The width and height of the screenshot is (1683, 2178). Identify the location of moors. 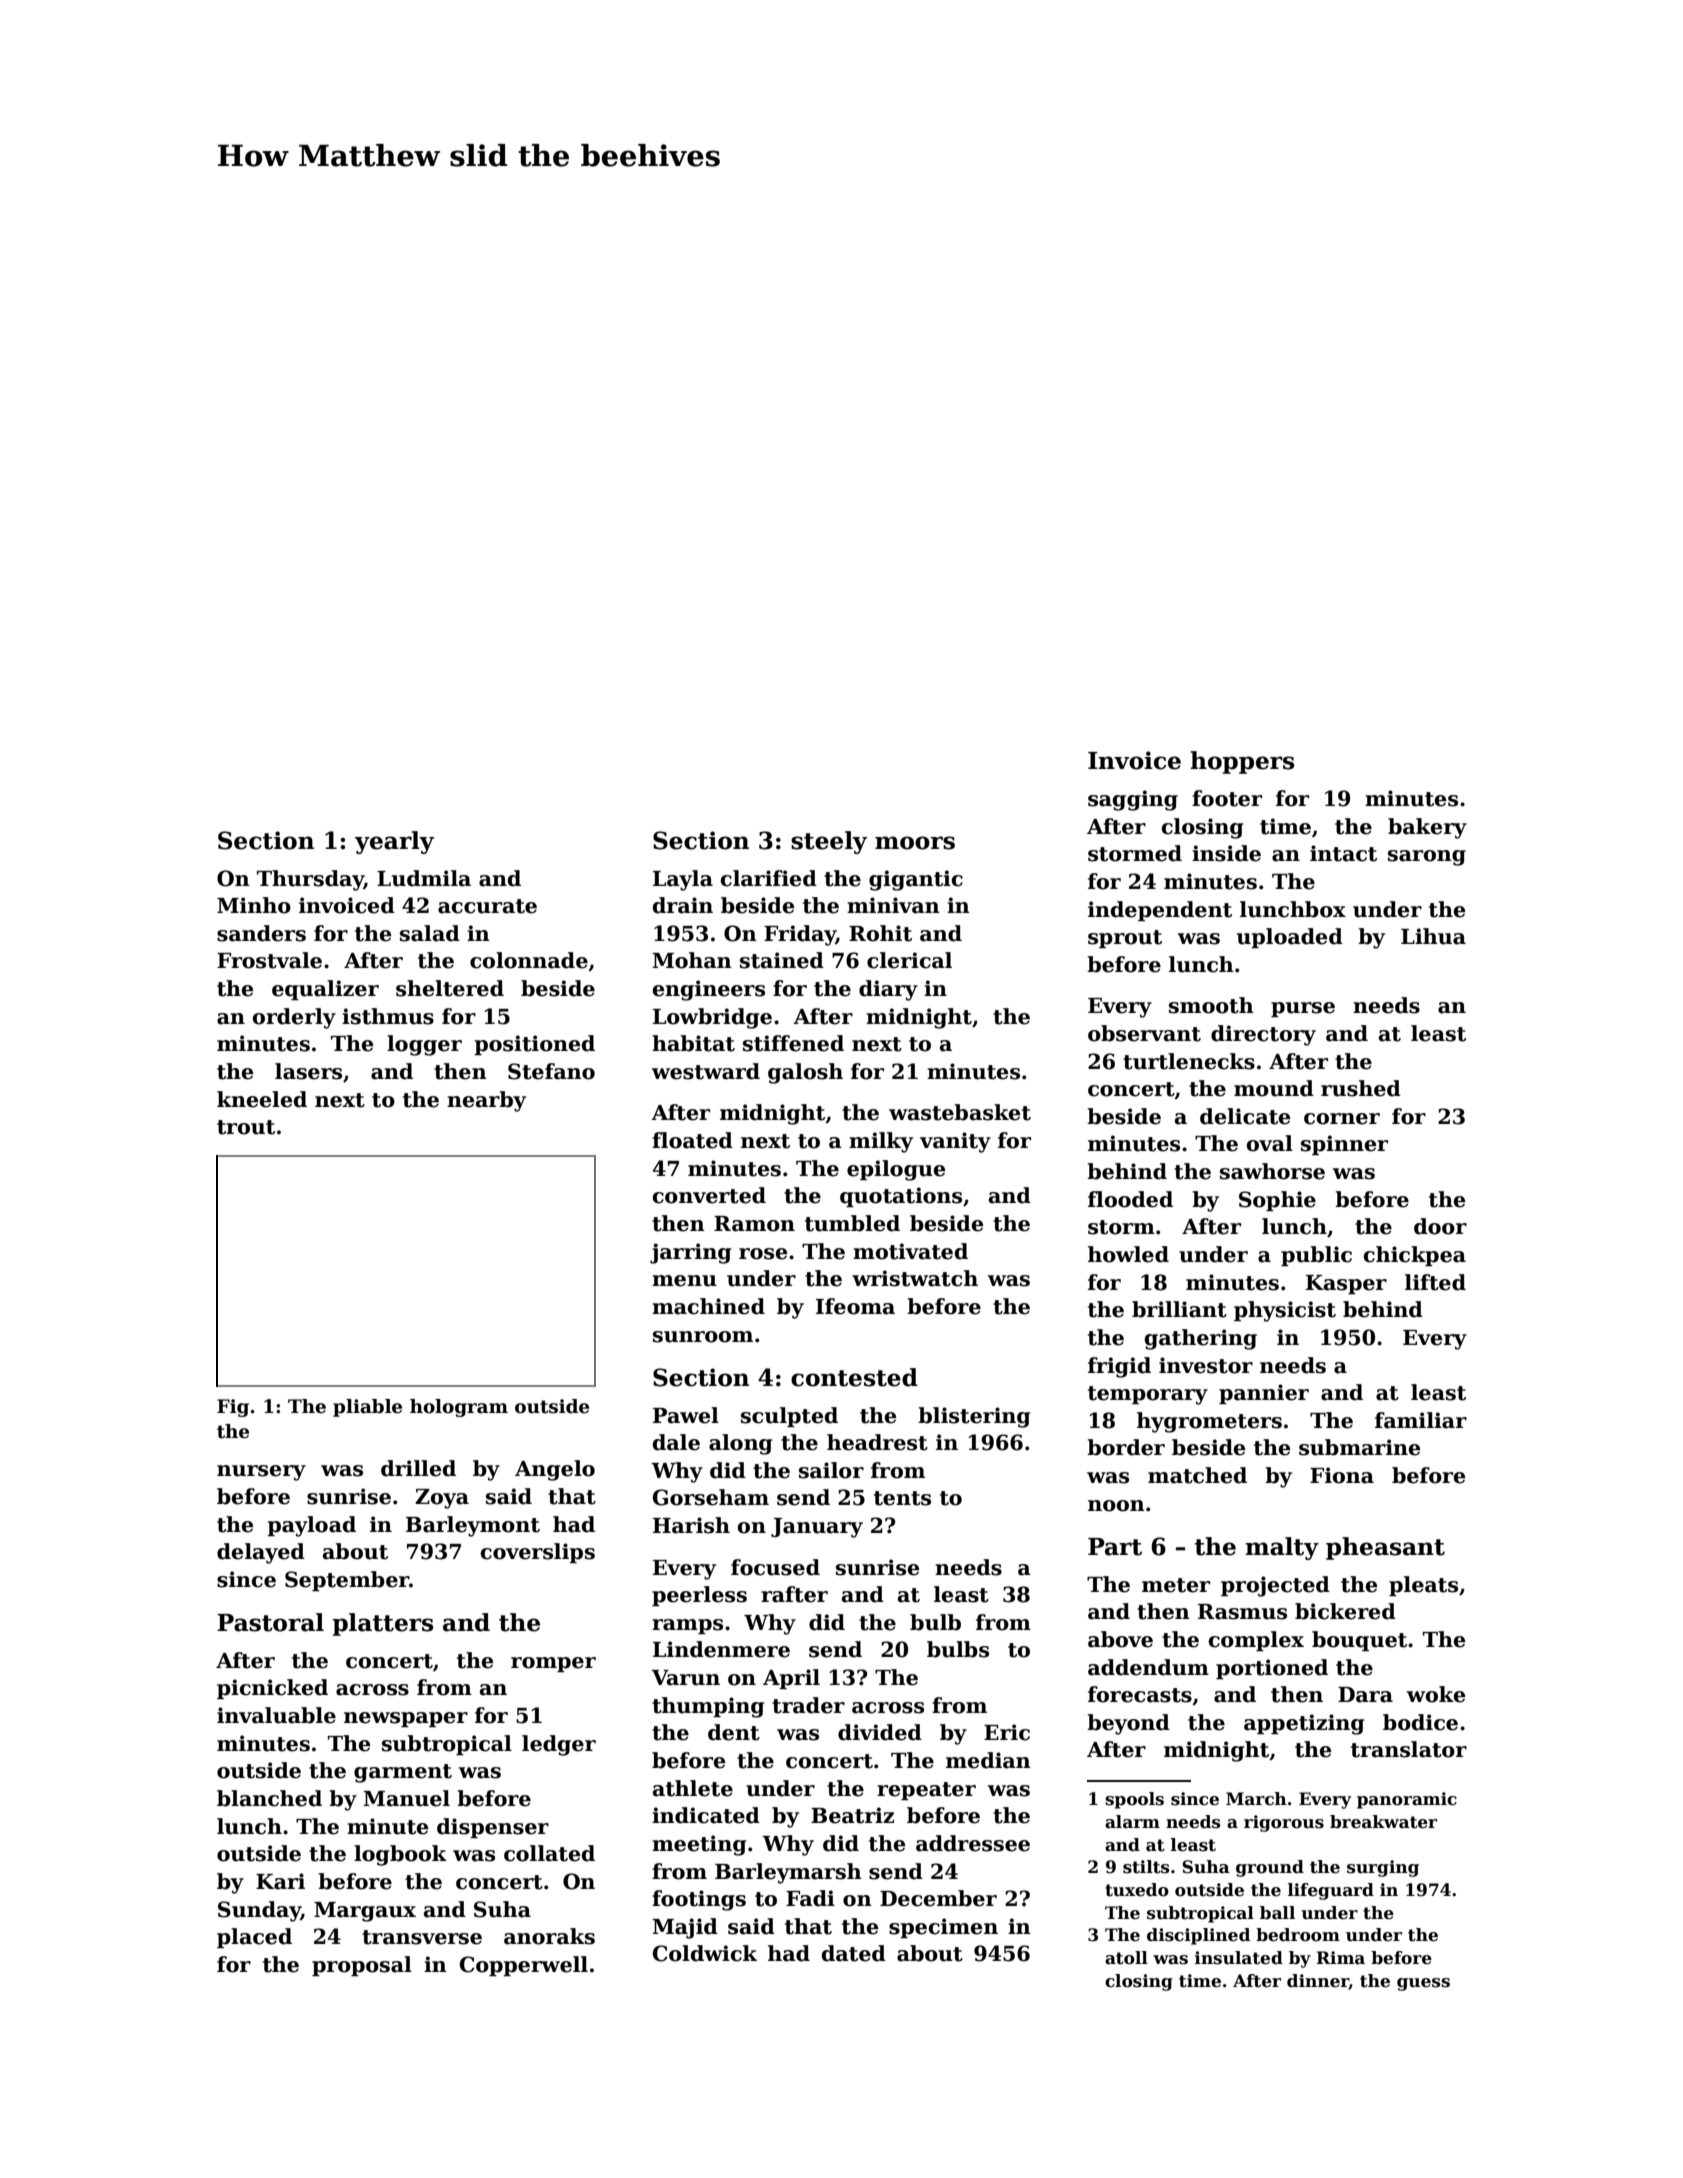
(915, 843).
